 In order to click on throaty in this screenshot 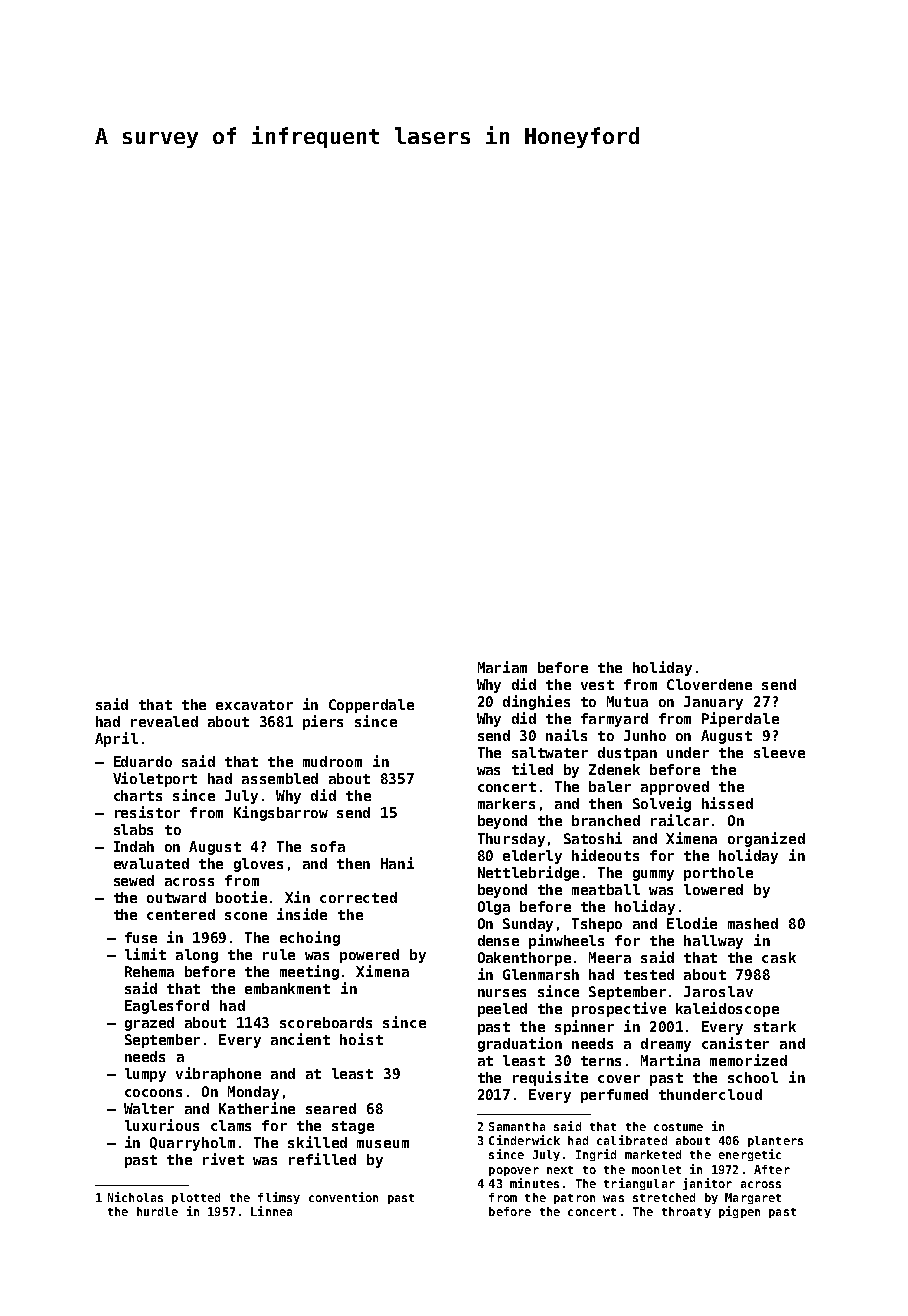, I will do `click(686, 1212)`.
